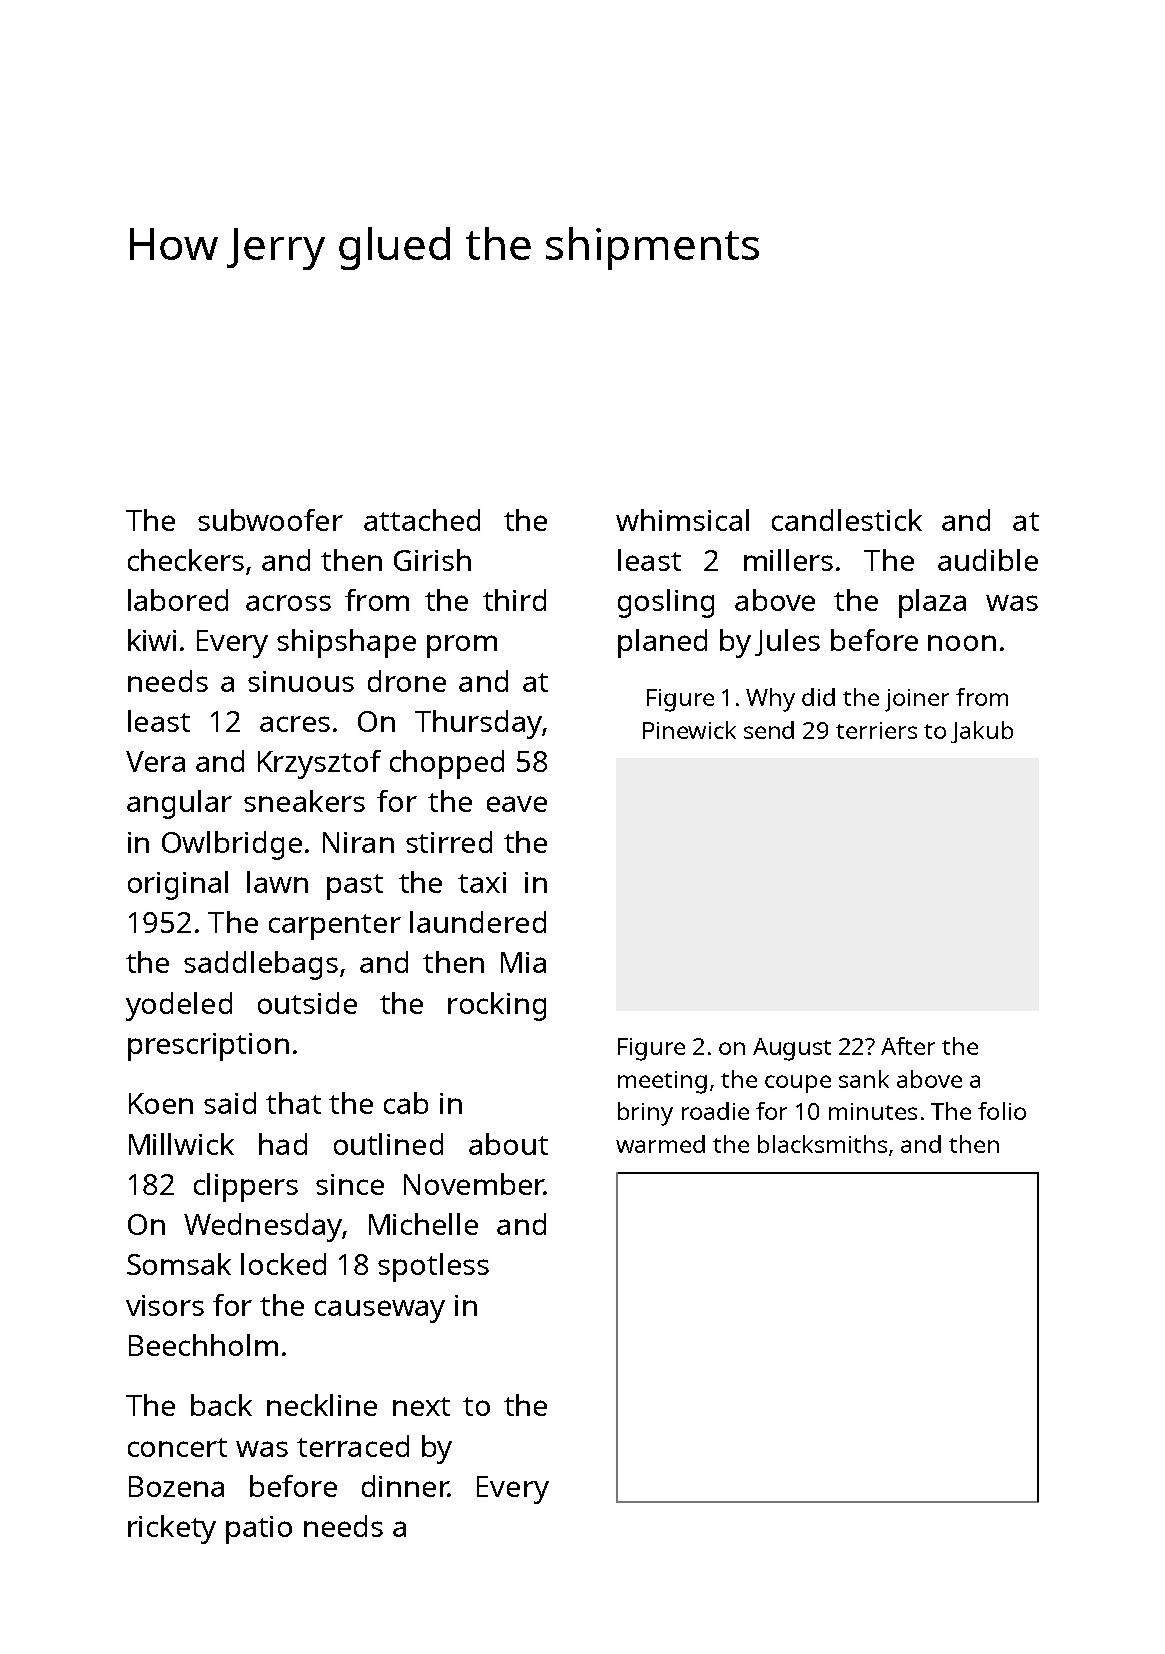 This screenshot has height=1654, width=1165. I want to click on patio, so click(259, 1530).
